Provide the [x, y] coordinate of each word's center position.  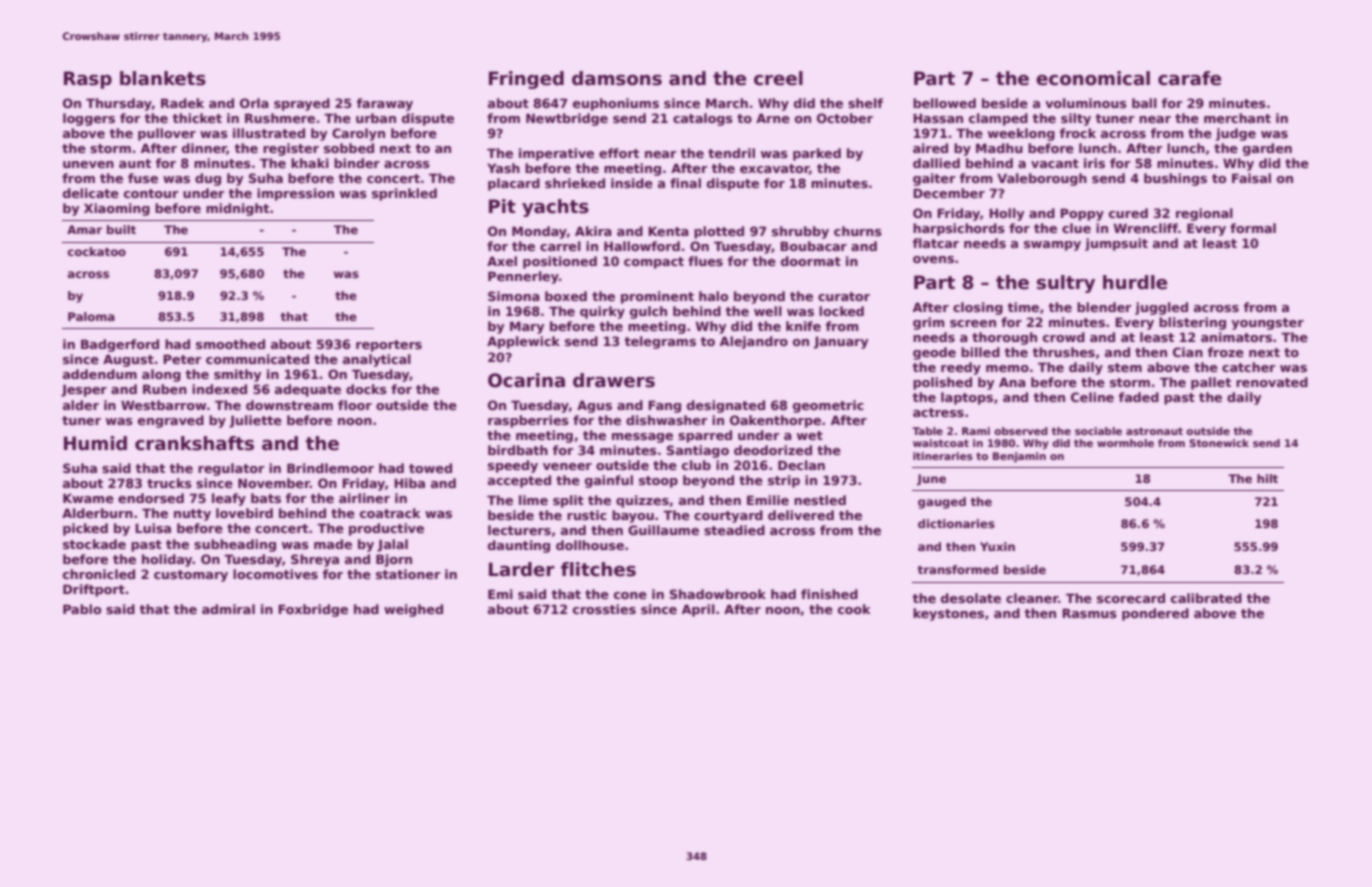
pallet [1211, 383]
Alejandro [754, 342]
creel [778, 78]
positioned [560, 262]
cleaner [1032, 598]
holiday [167, 560]
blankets [163, 78]
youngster [1267, 324]
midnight [237, 209]
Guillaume [663, 530]
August [128, 360]
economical [1093, 78]
